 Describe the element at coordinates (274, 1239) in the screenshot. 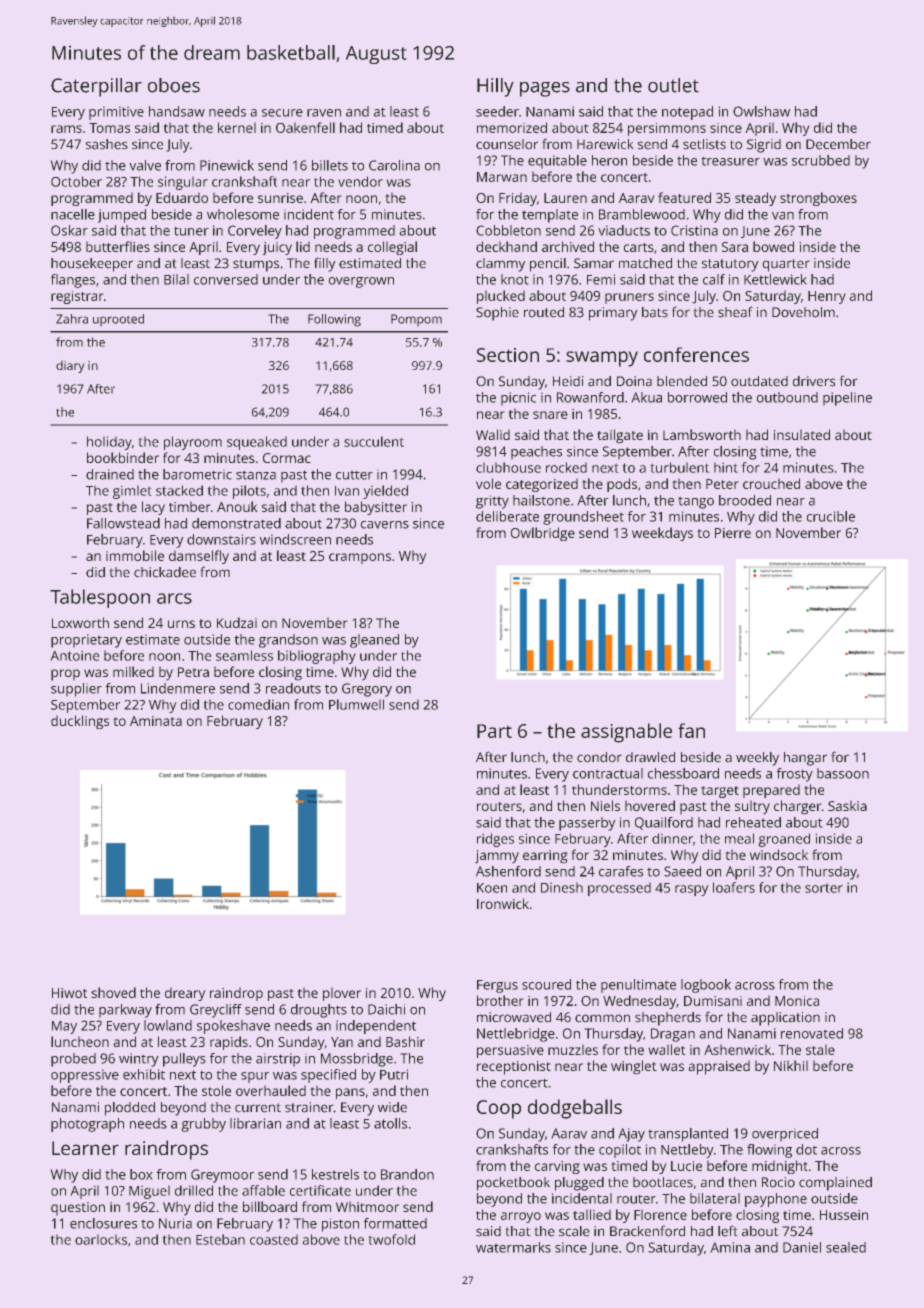

I see `coasted` at that location.
